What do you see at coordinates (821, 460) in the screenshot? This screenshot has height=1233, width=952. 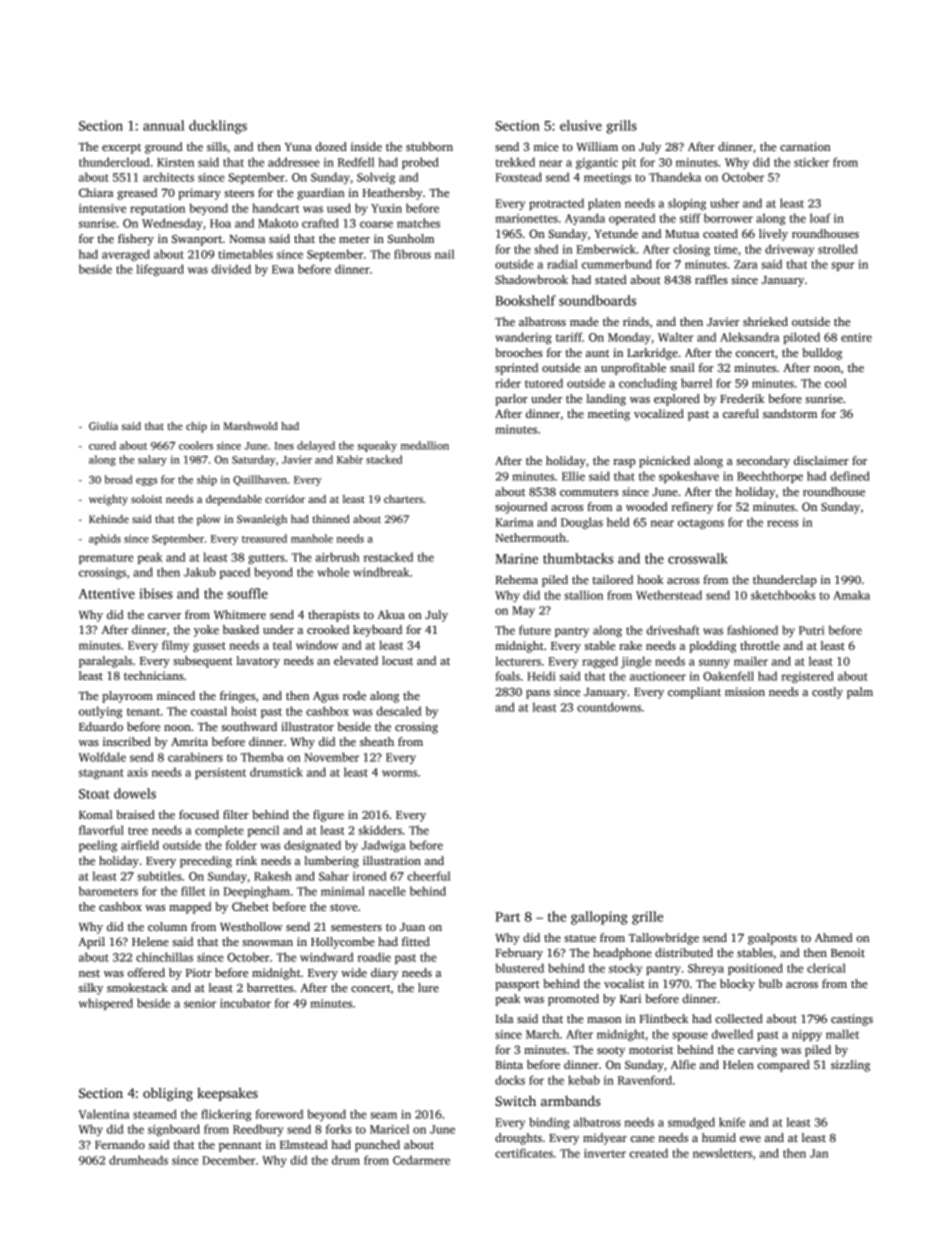 I see `disclaimer` at bounding box center [821, 460].
